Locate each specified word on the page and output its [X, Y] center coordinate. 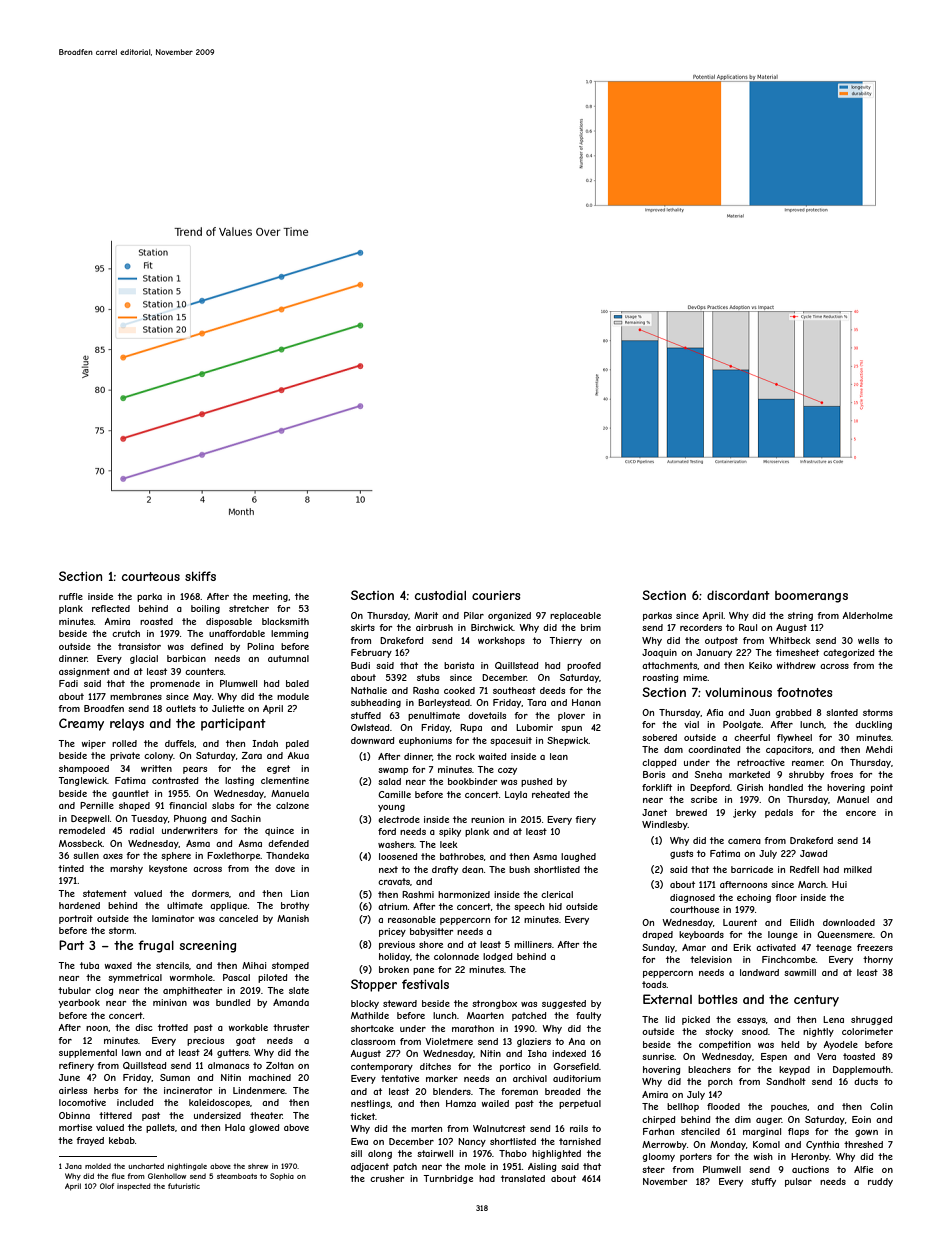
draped [657, 935]
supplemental [88, 1053]
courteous [151, 576]
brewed [691, 812]
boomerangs [811, 597]
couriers [496, 595]
